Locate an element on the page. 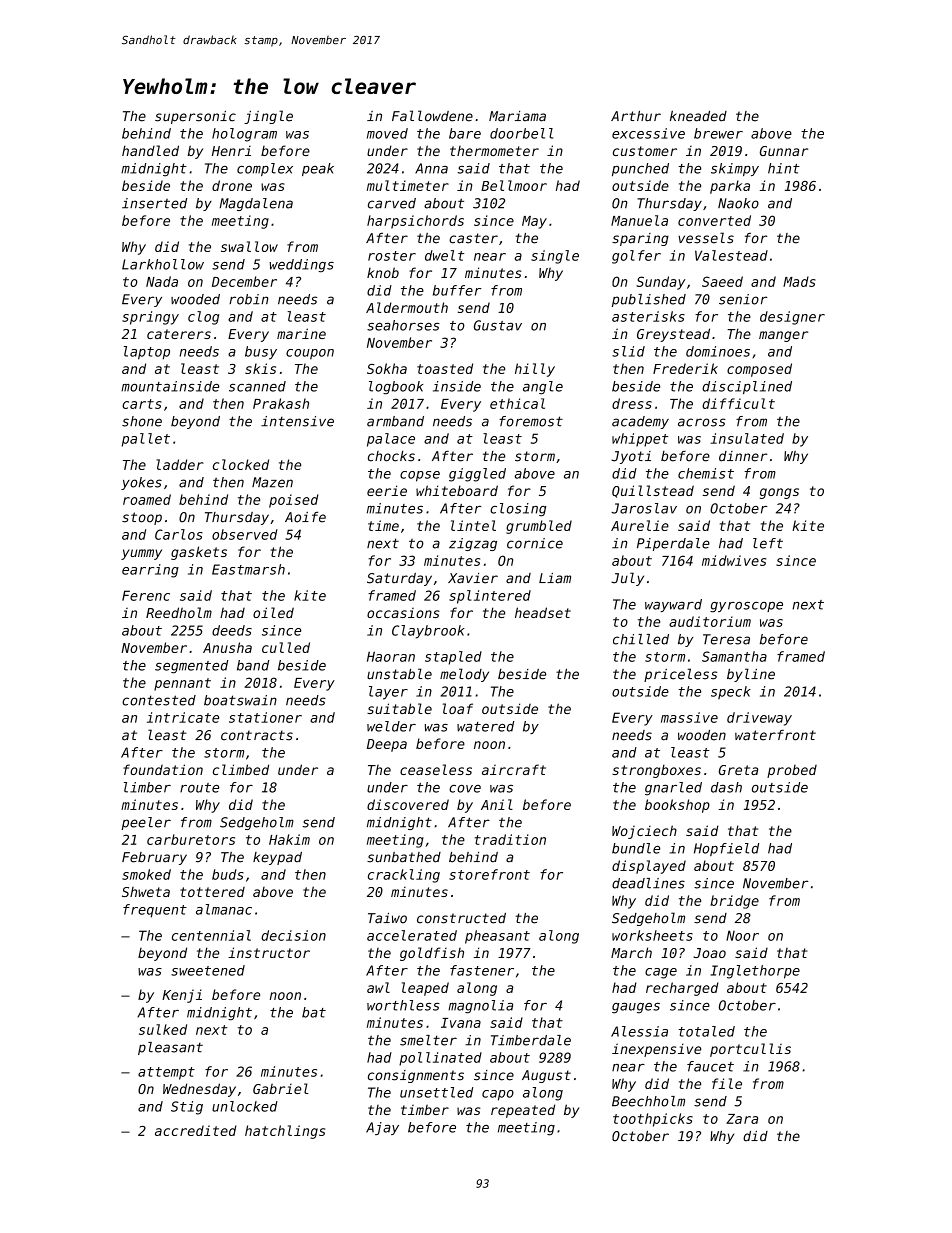 Image resolution: width=952 pixels, height=1233 pixels. inexpensive is located at coordinates (656, 1050).
